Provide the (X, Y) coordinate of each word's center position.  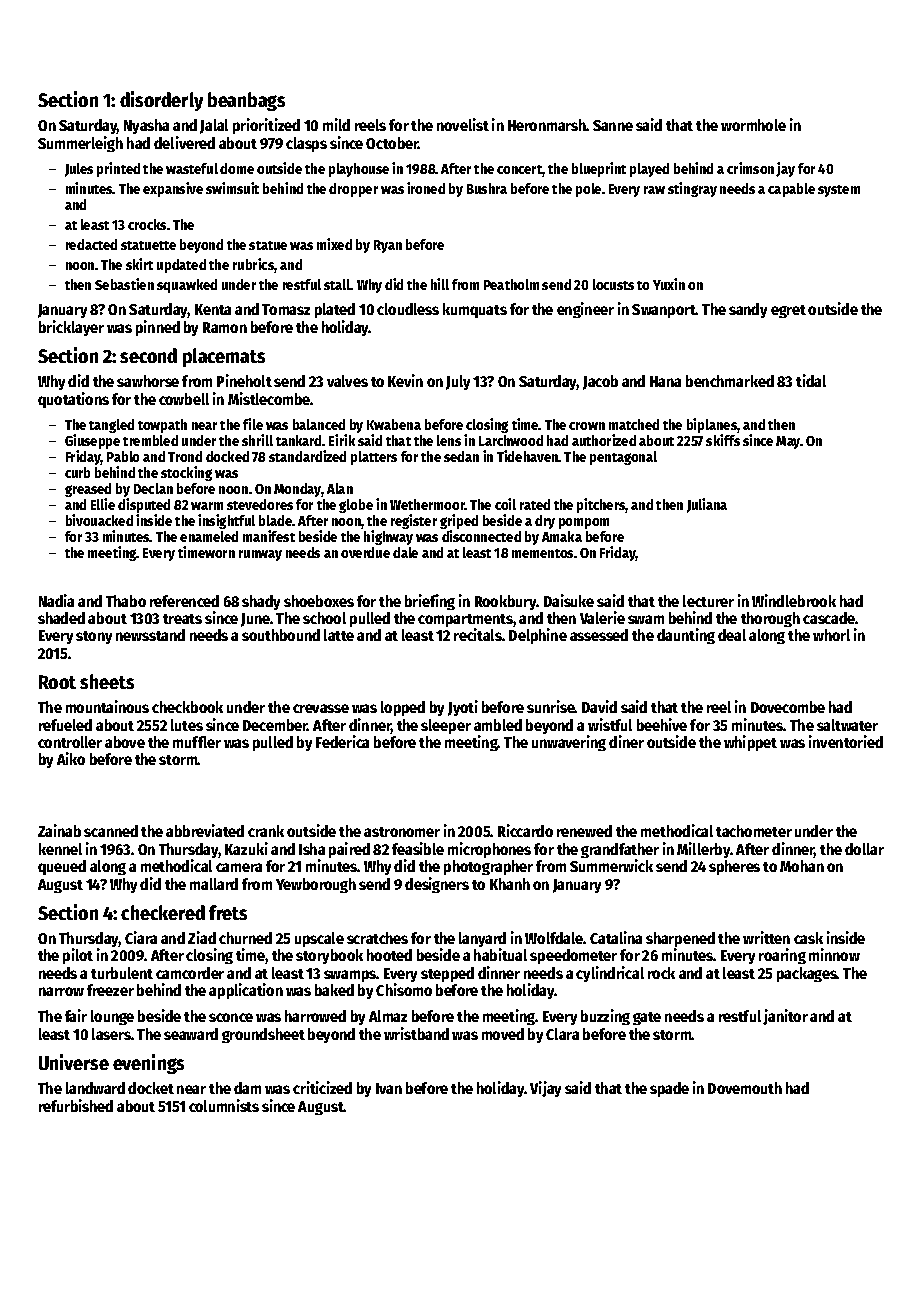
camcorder (190, 973)
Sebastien (124, 284)
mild (336, 124)
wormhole (753, 125)
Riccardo (525, 830)
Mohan (802, 866)
